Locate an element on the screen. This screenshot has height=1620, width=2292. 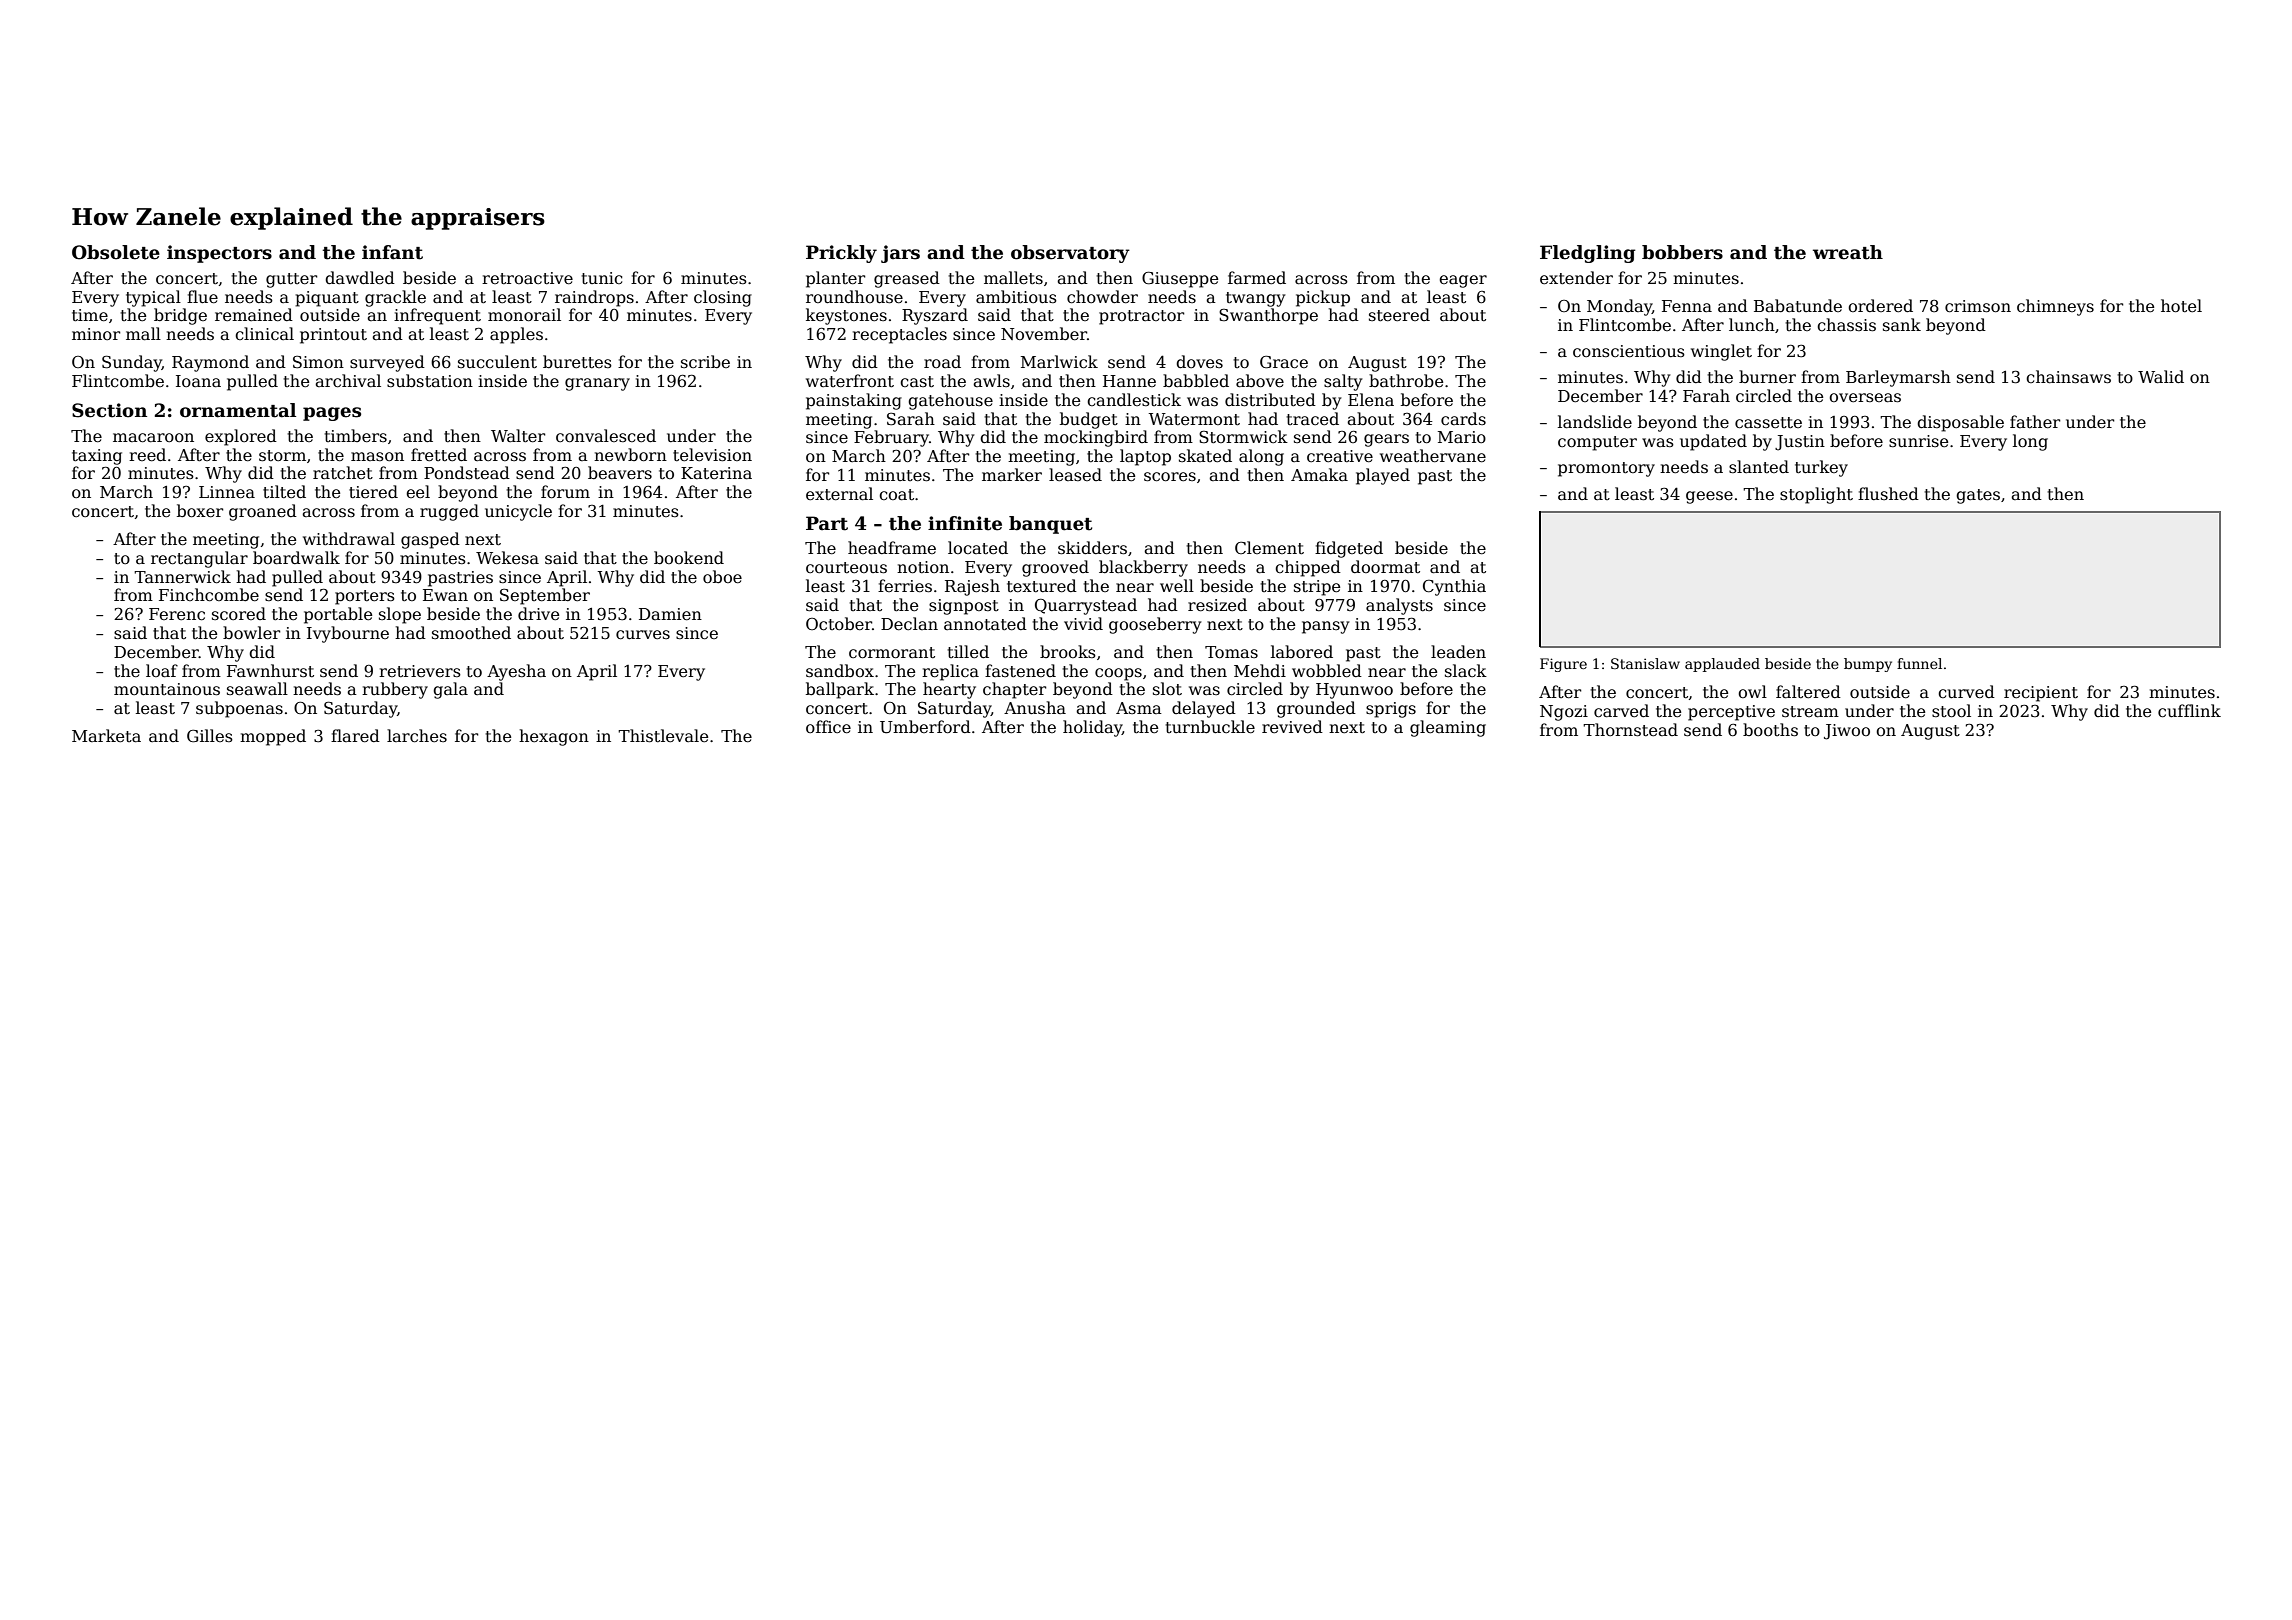
gates is located at coordinates (1978, 496).
